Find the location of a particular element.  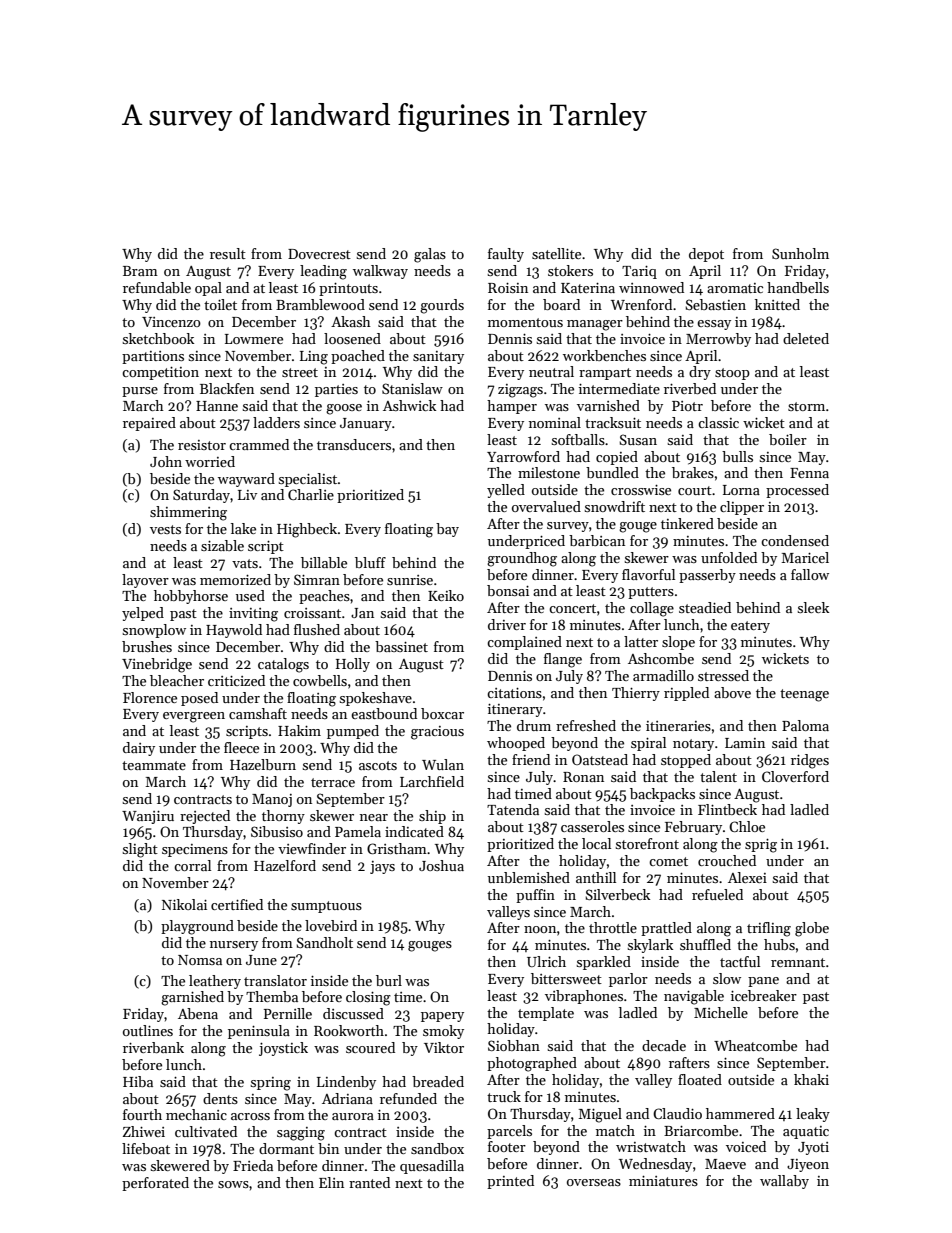

printed is located at coordinates (510, 1182).
